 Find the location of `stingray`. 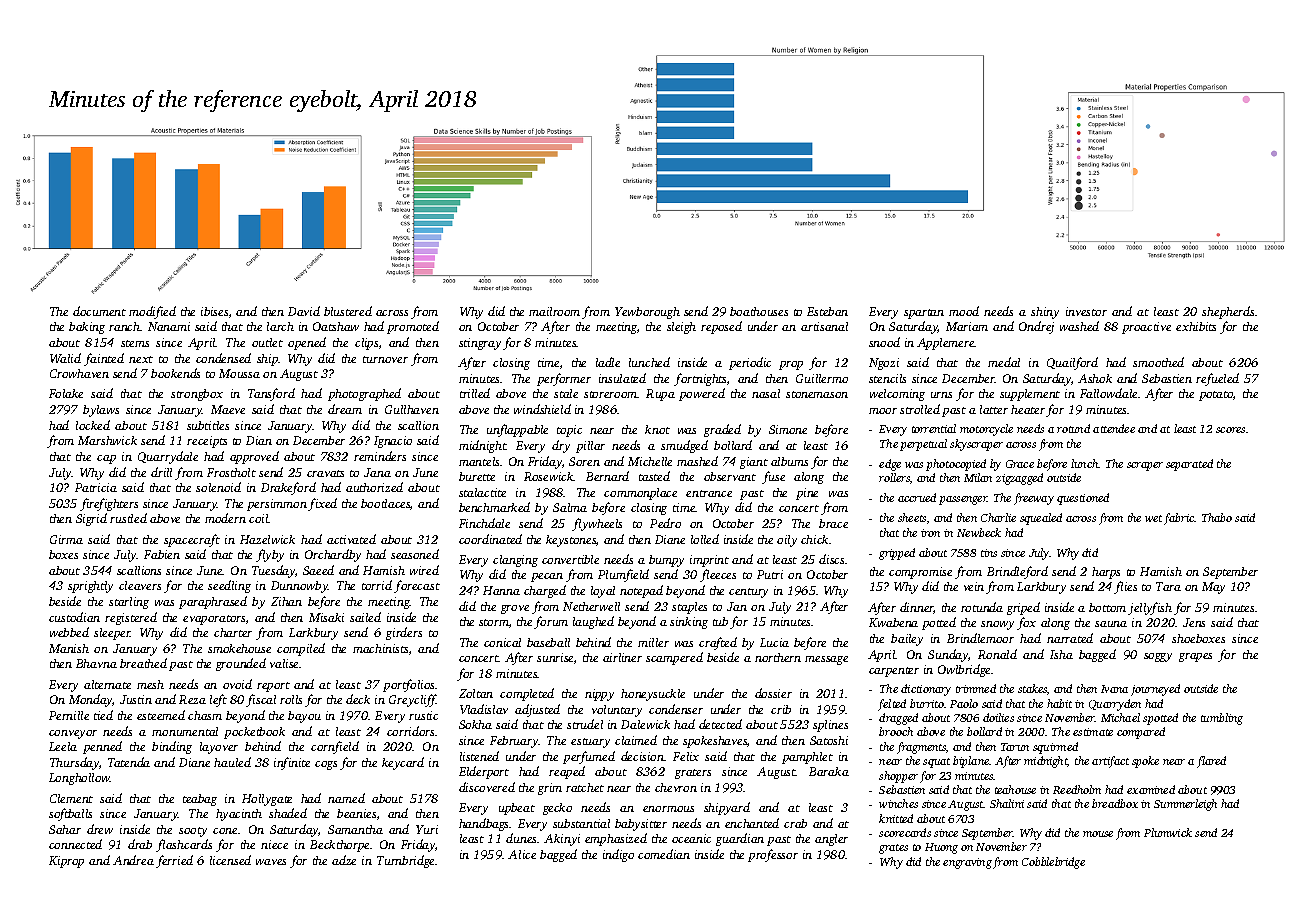

stingray is located at coordinates (480, 344).
